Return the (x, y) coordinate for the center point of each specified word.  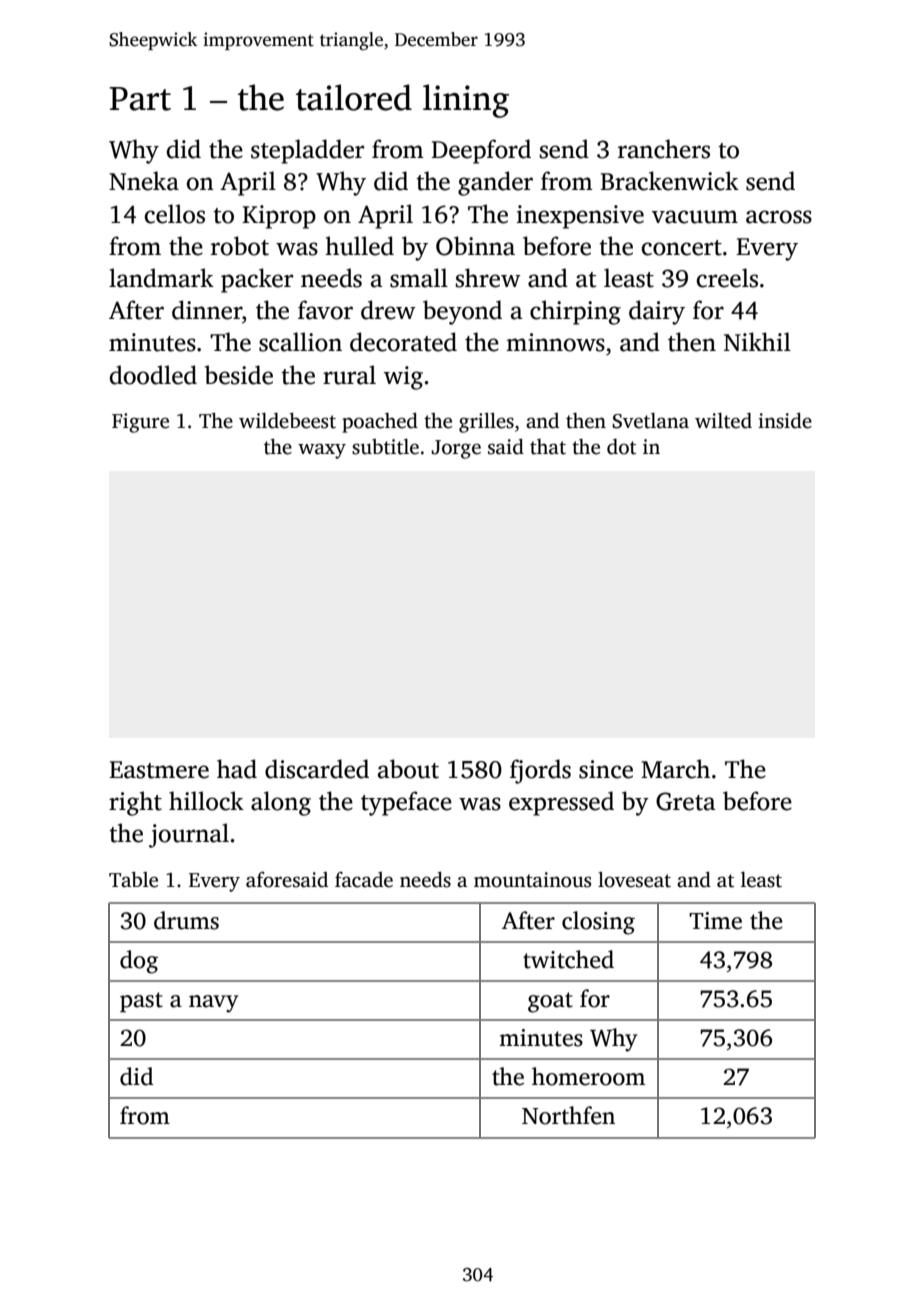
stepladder (307, 151)
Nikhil (757, 341)
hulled (359, 246)
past (141, 1002)
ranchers (664, 149)
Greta (686, 801)
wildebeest (287, 421)
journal (189, 835)
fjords (540, 771)
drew (388, 310)
